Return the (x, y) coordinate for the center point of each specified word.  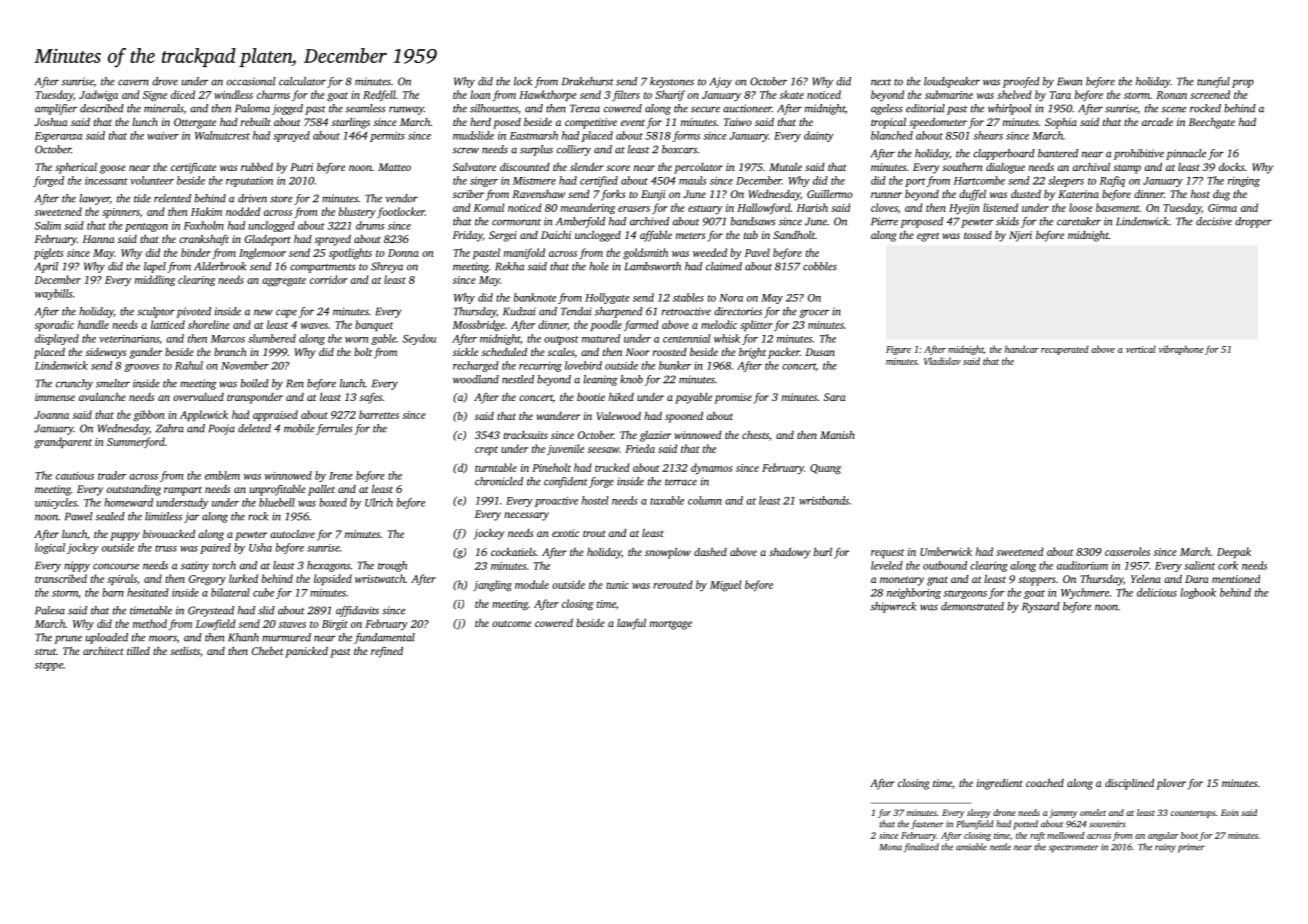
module (532, 584)
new (263, 312)
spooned (684, 417)
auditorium (1082, 565)
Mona (891, 847)
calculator (302, 81)
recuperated (1065, 350)
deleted (254, 428)
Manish (837, 434)
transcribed (61, 578)
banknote (535, 297)
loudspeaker (952, 82)
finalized (921, 848)
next (881, 82)
